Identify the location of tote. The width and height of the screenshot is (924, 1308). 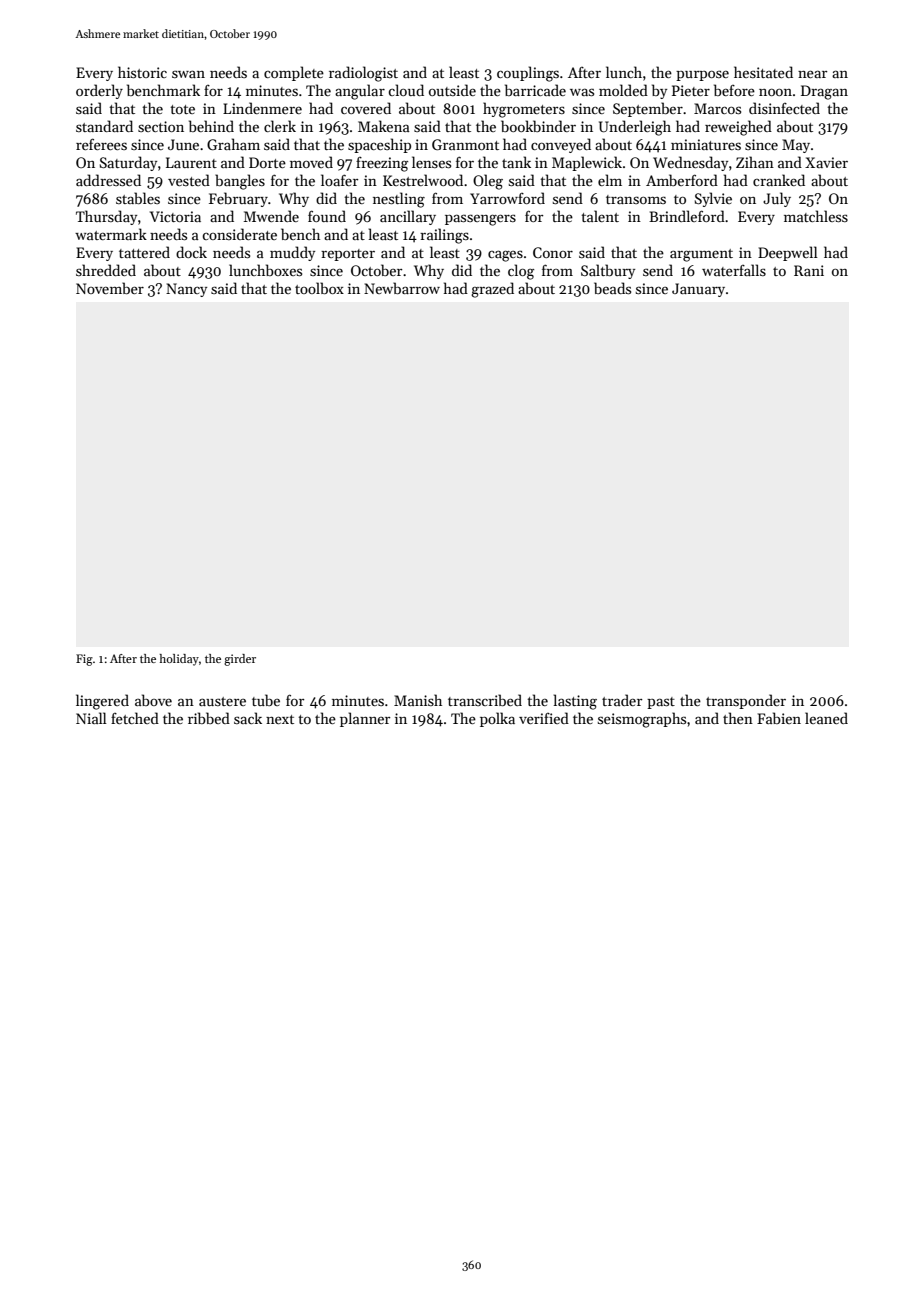
(182, 109).
